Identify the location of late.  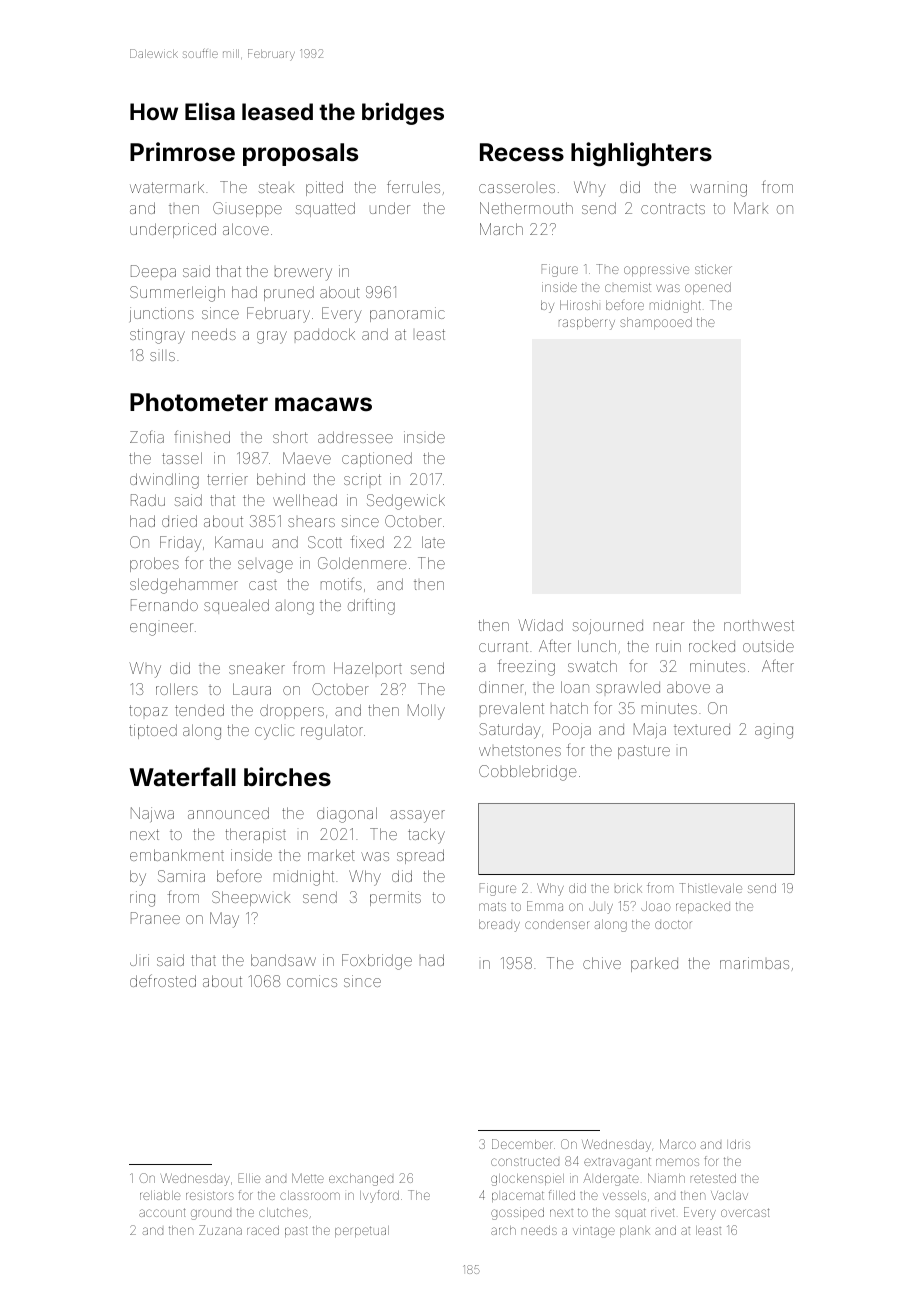
(433, 542).
